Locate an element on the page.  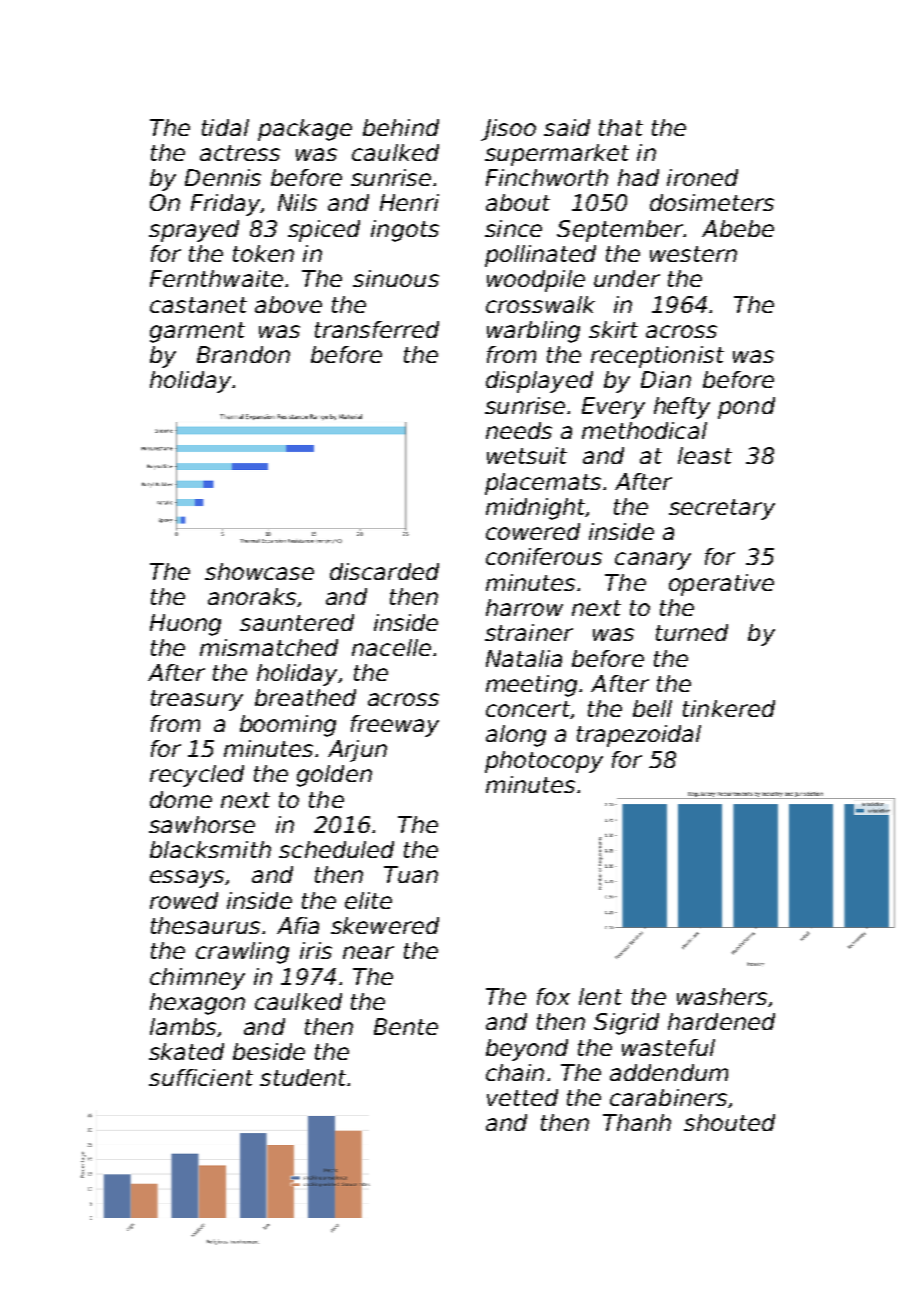
anoraks is located at coordinates (252, 596).
